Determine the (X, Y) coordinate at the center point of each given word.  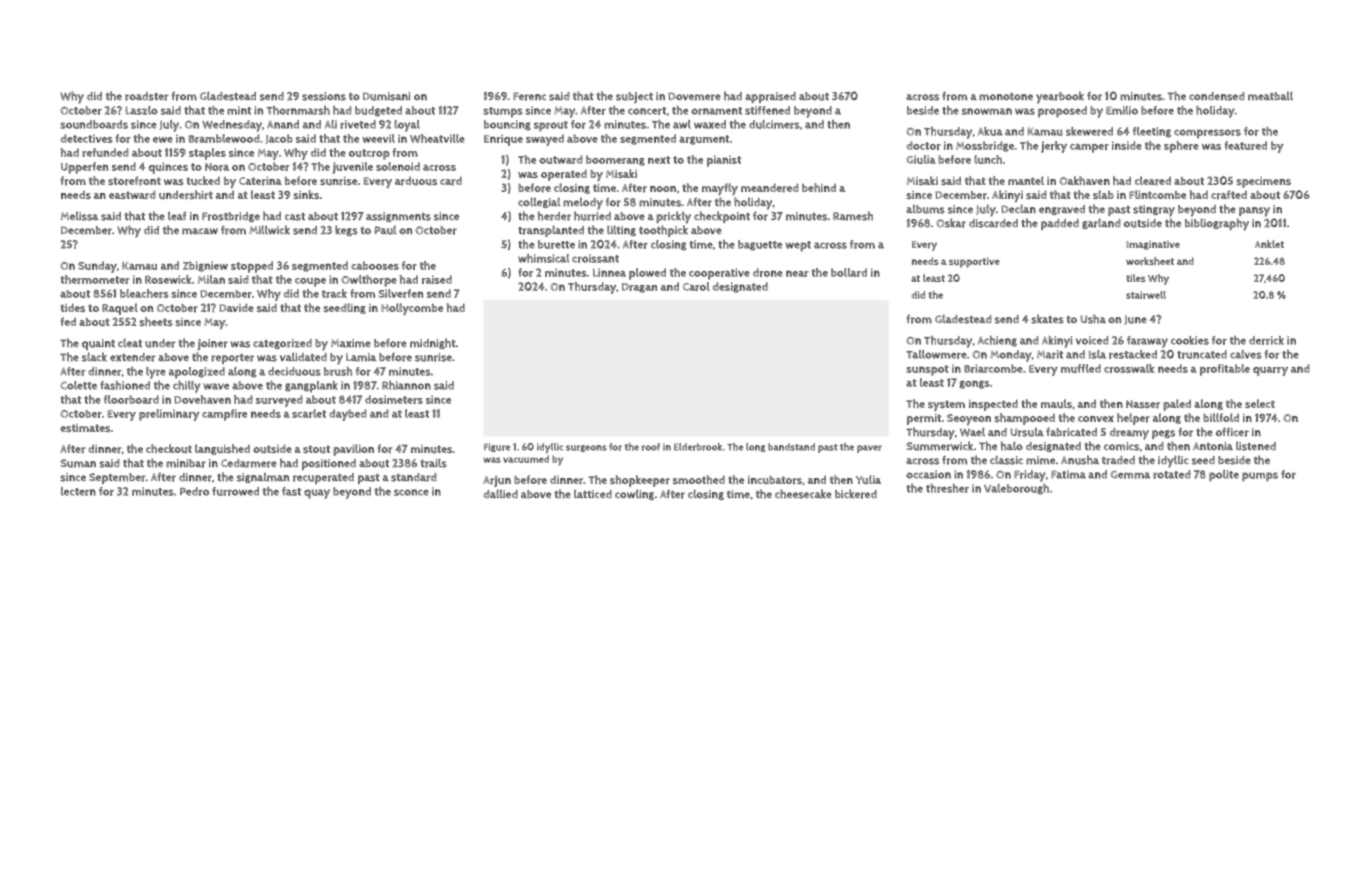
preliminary (169, 415)
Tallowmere (936, 354)
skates (1047, 319)
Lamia (361, 357)
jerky (1054, 147)
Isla (1097, 354)
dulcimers (774, 124)
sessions (324, 96)
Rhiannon (406, 385)
